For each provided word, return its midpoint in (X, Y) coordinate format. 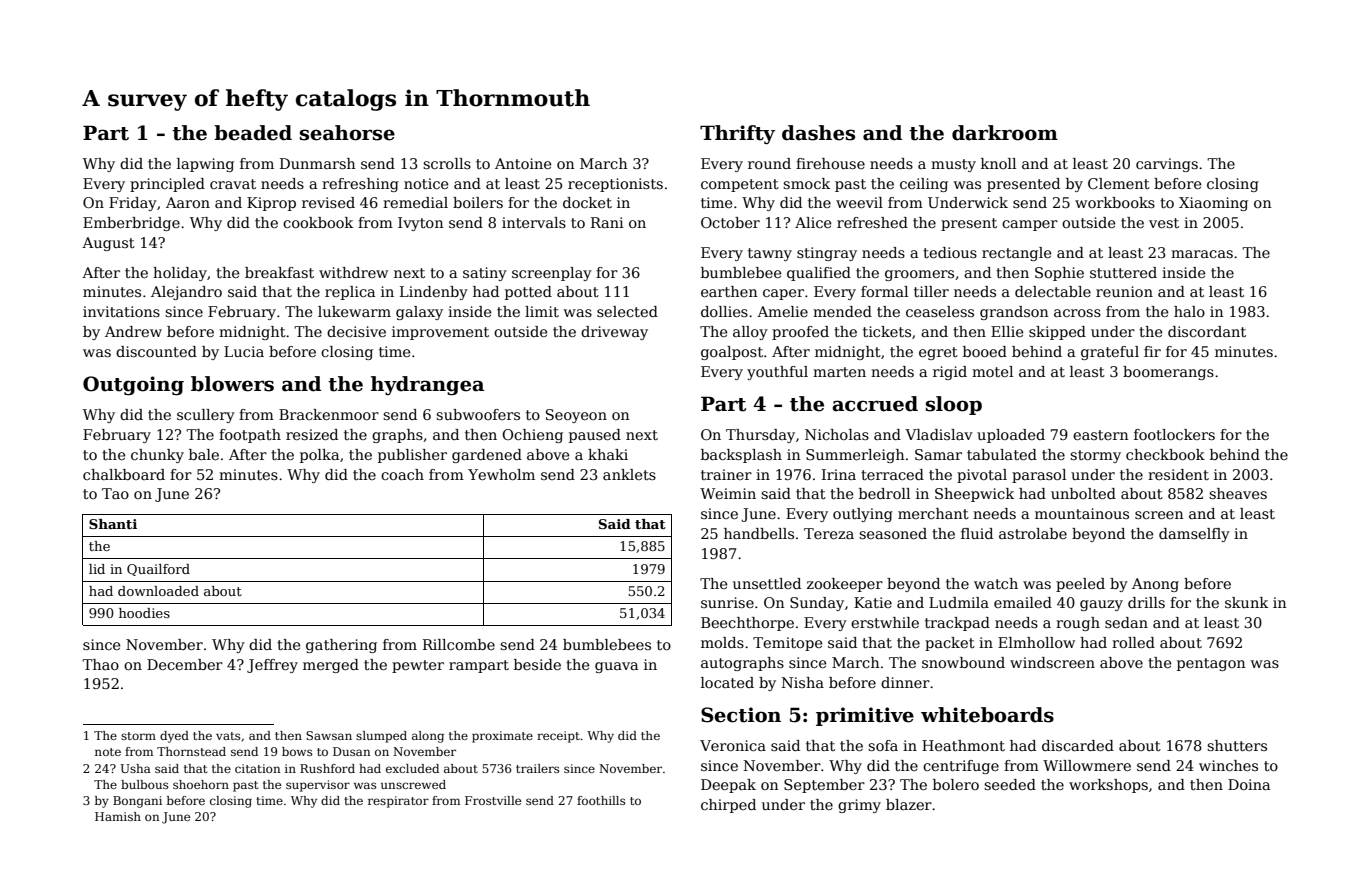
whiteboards (987, 715)
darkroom (1005, 133)
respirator (398, 802)
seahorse (347, 133)
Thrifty (737, 134)
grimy (859, 806)
